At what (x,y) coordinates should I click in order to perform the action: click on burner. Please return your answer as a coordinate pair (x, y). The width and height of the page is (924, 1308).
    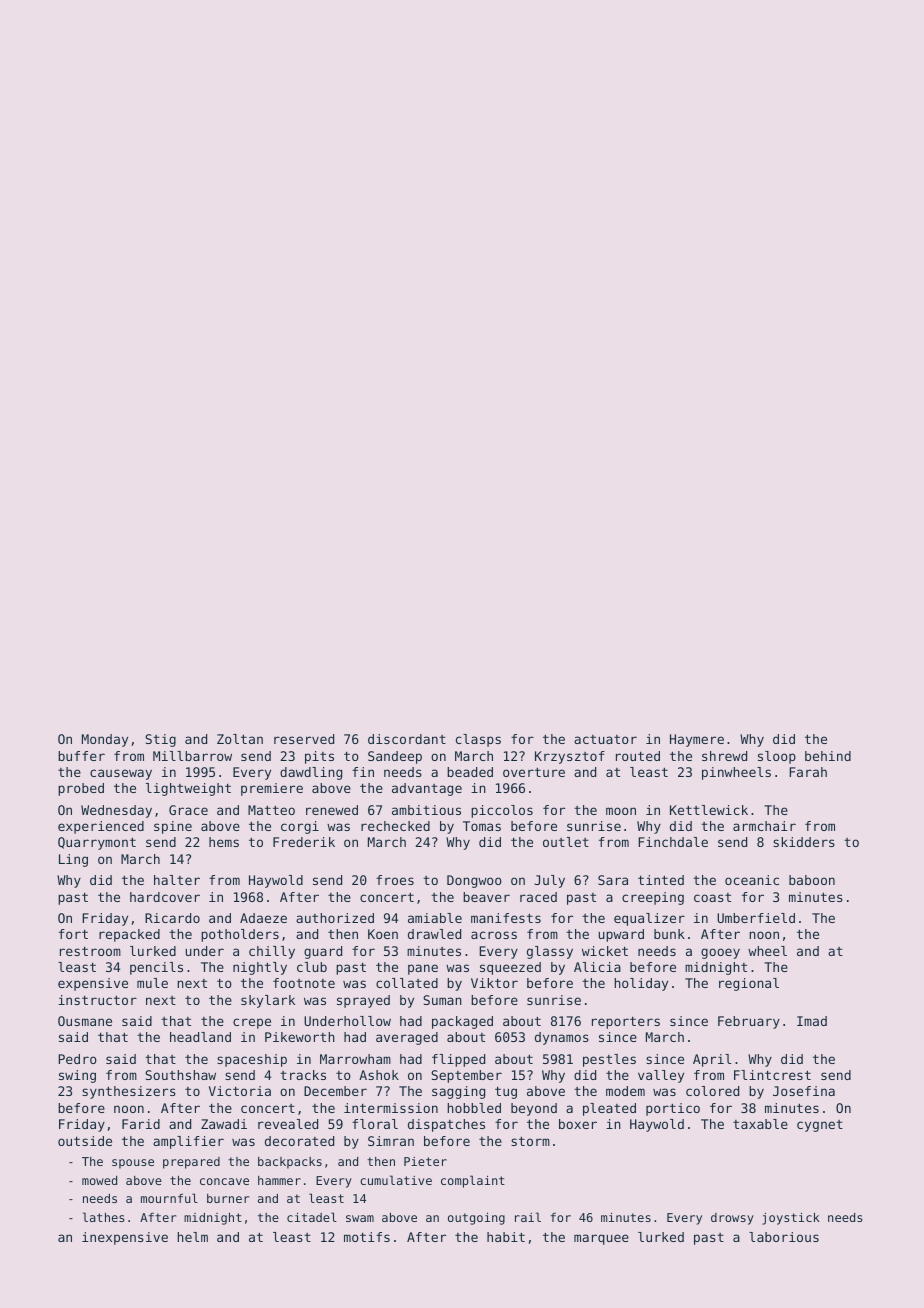
    Looking at the image, I should click on (228, 1198).
